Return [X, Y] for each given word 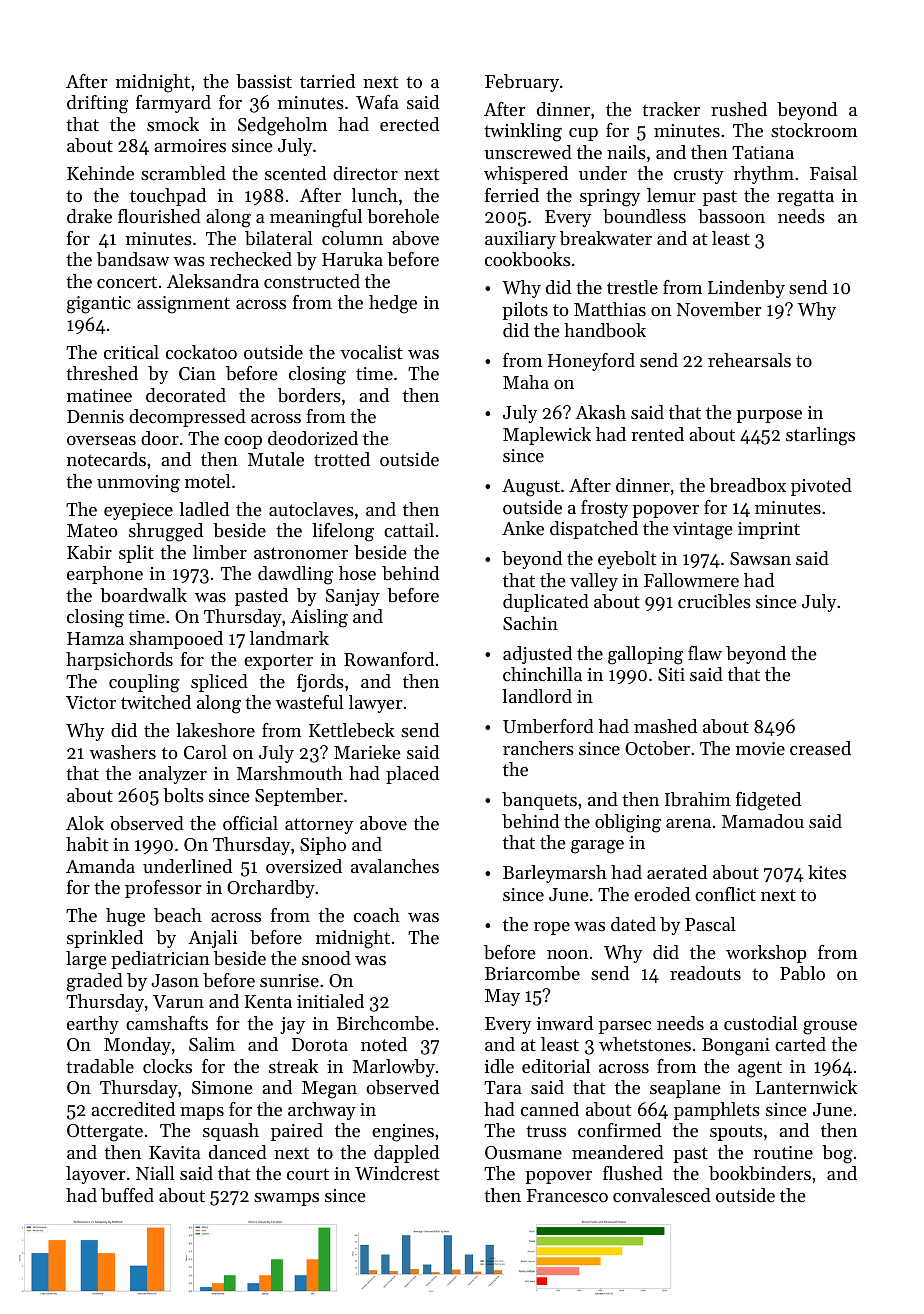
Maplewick [547, 436]
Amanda [100, 866]
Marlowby [394, 1068]
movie [760, 748]
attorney [319, 826]
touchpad [168, 197]
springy [610, 198]
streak [293, 1066]
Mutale [276, 459]
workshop [766, 954]
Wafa [377, 102]
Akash [600, 412]
